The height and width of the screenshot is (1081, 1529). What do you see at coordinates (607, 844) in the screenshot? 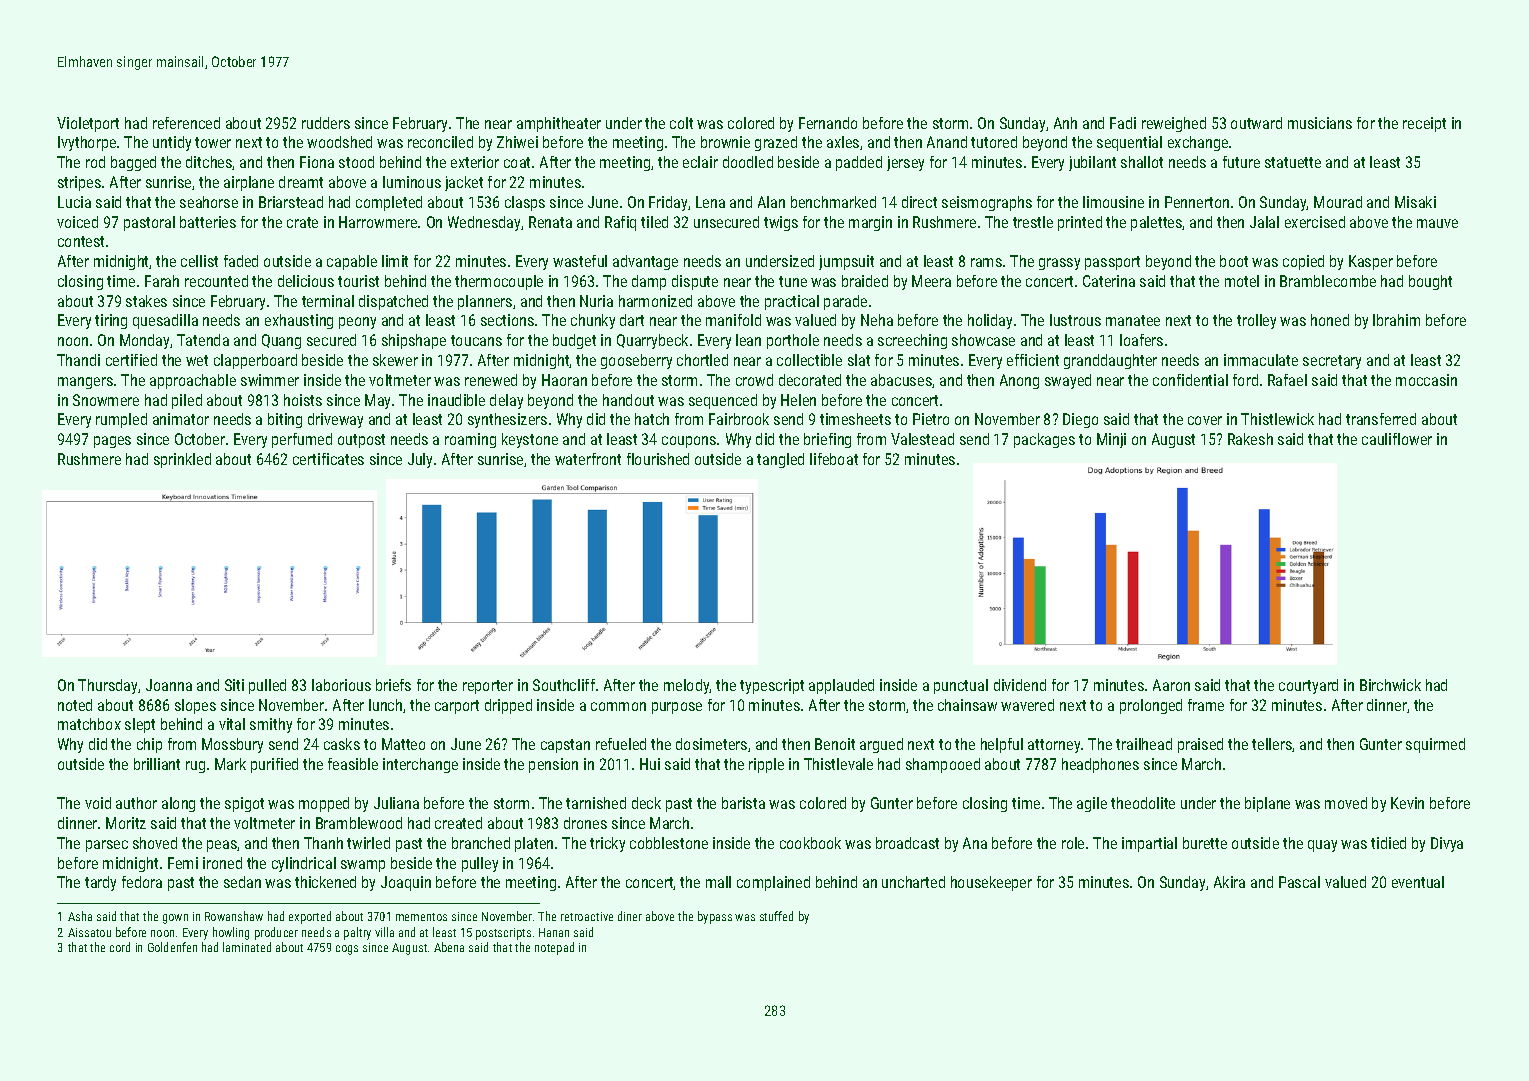
I see `tricky` at bounding box center [607, 844].
